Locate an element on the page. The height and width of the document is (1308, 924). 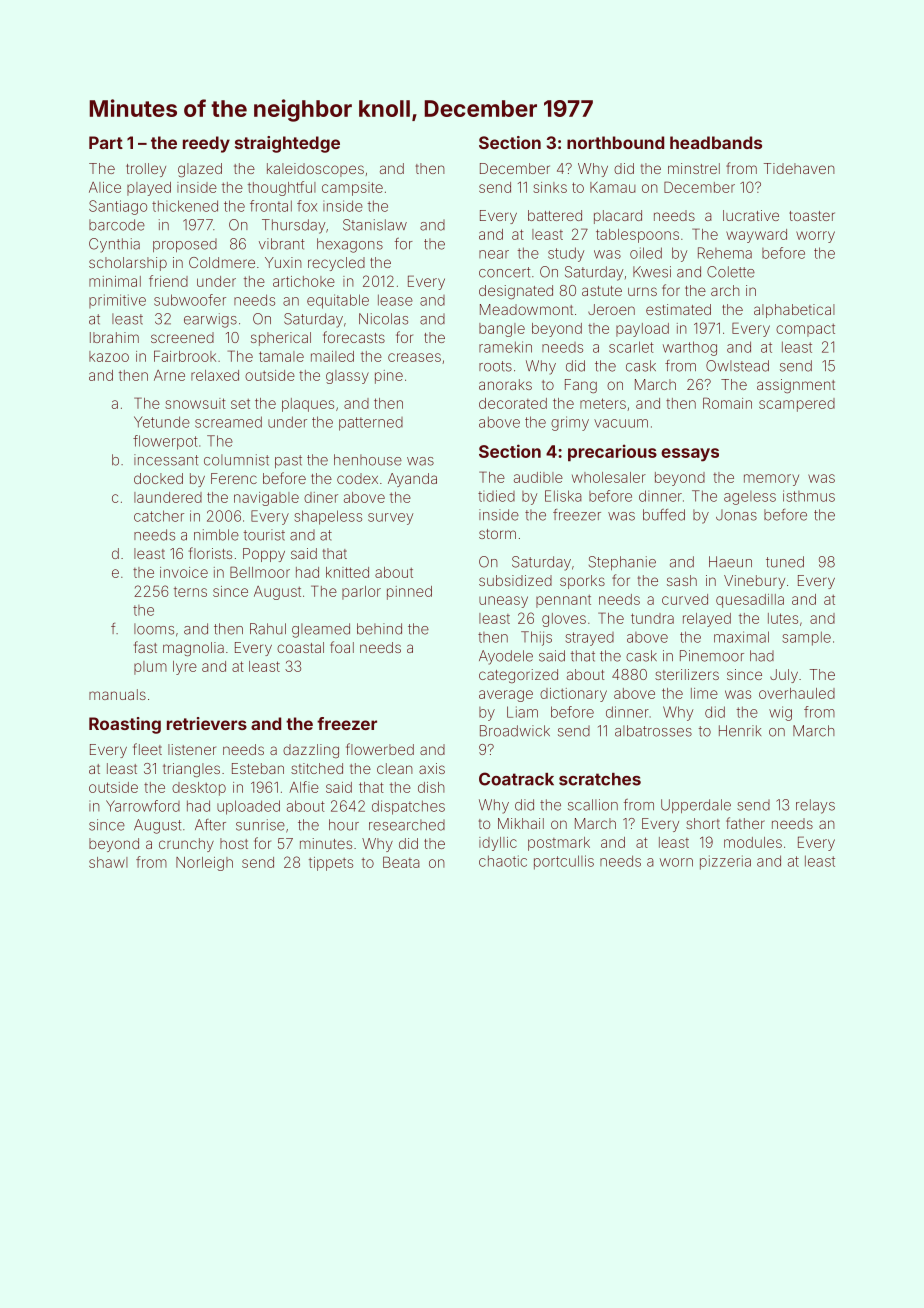
Henrik is located at coordinates (740, 731).
